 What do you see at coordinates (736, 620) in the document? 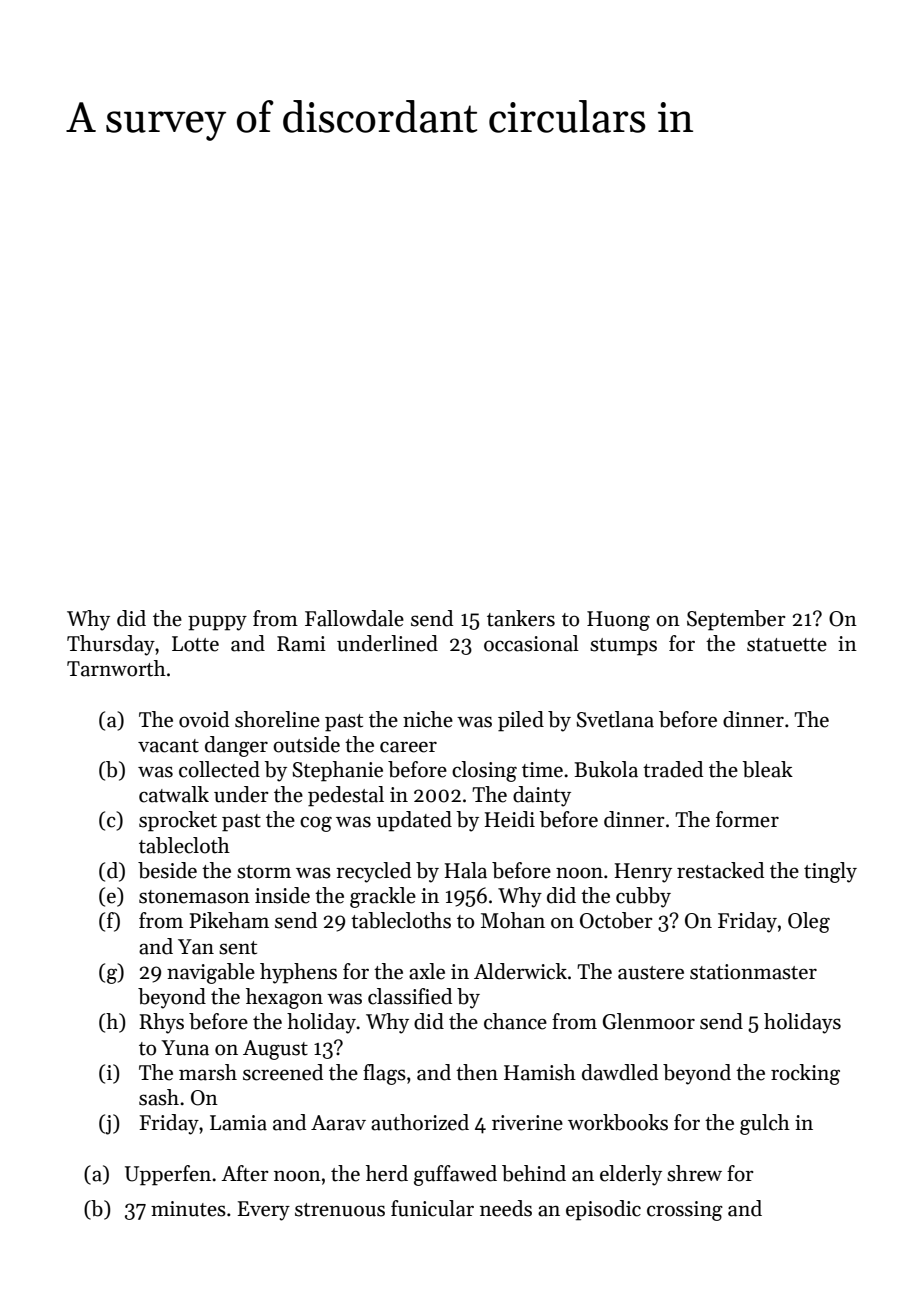
I see `September` at bounding box center [736, 620].
